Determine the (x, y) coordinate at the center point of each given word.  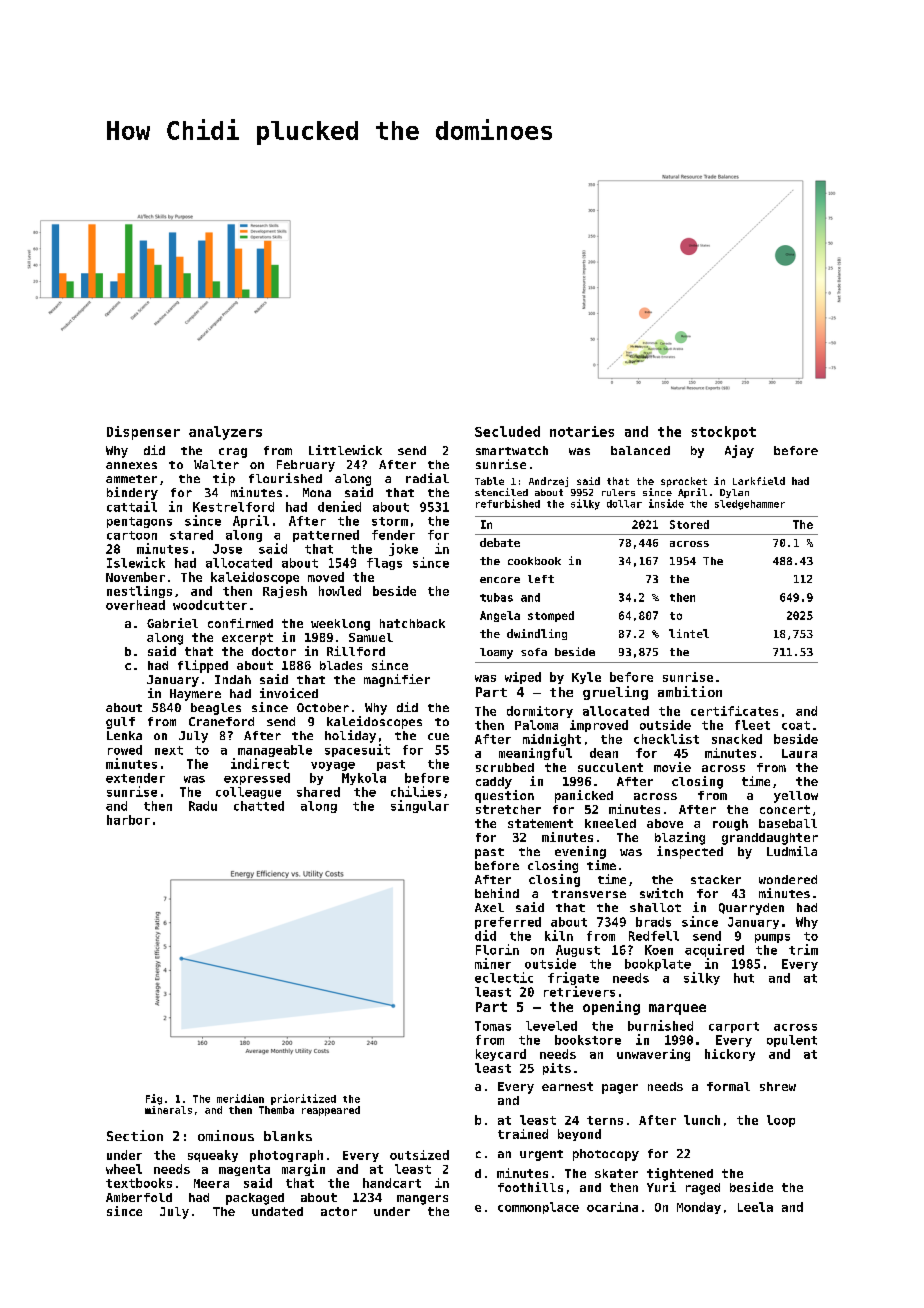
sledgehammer (750, 505)
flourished (285, 478)
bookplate (658, 965)
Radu (203, 806)
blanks (288, 1136)
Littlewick (345, 450)
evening (580, 852)
